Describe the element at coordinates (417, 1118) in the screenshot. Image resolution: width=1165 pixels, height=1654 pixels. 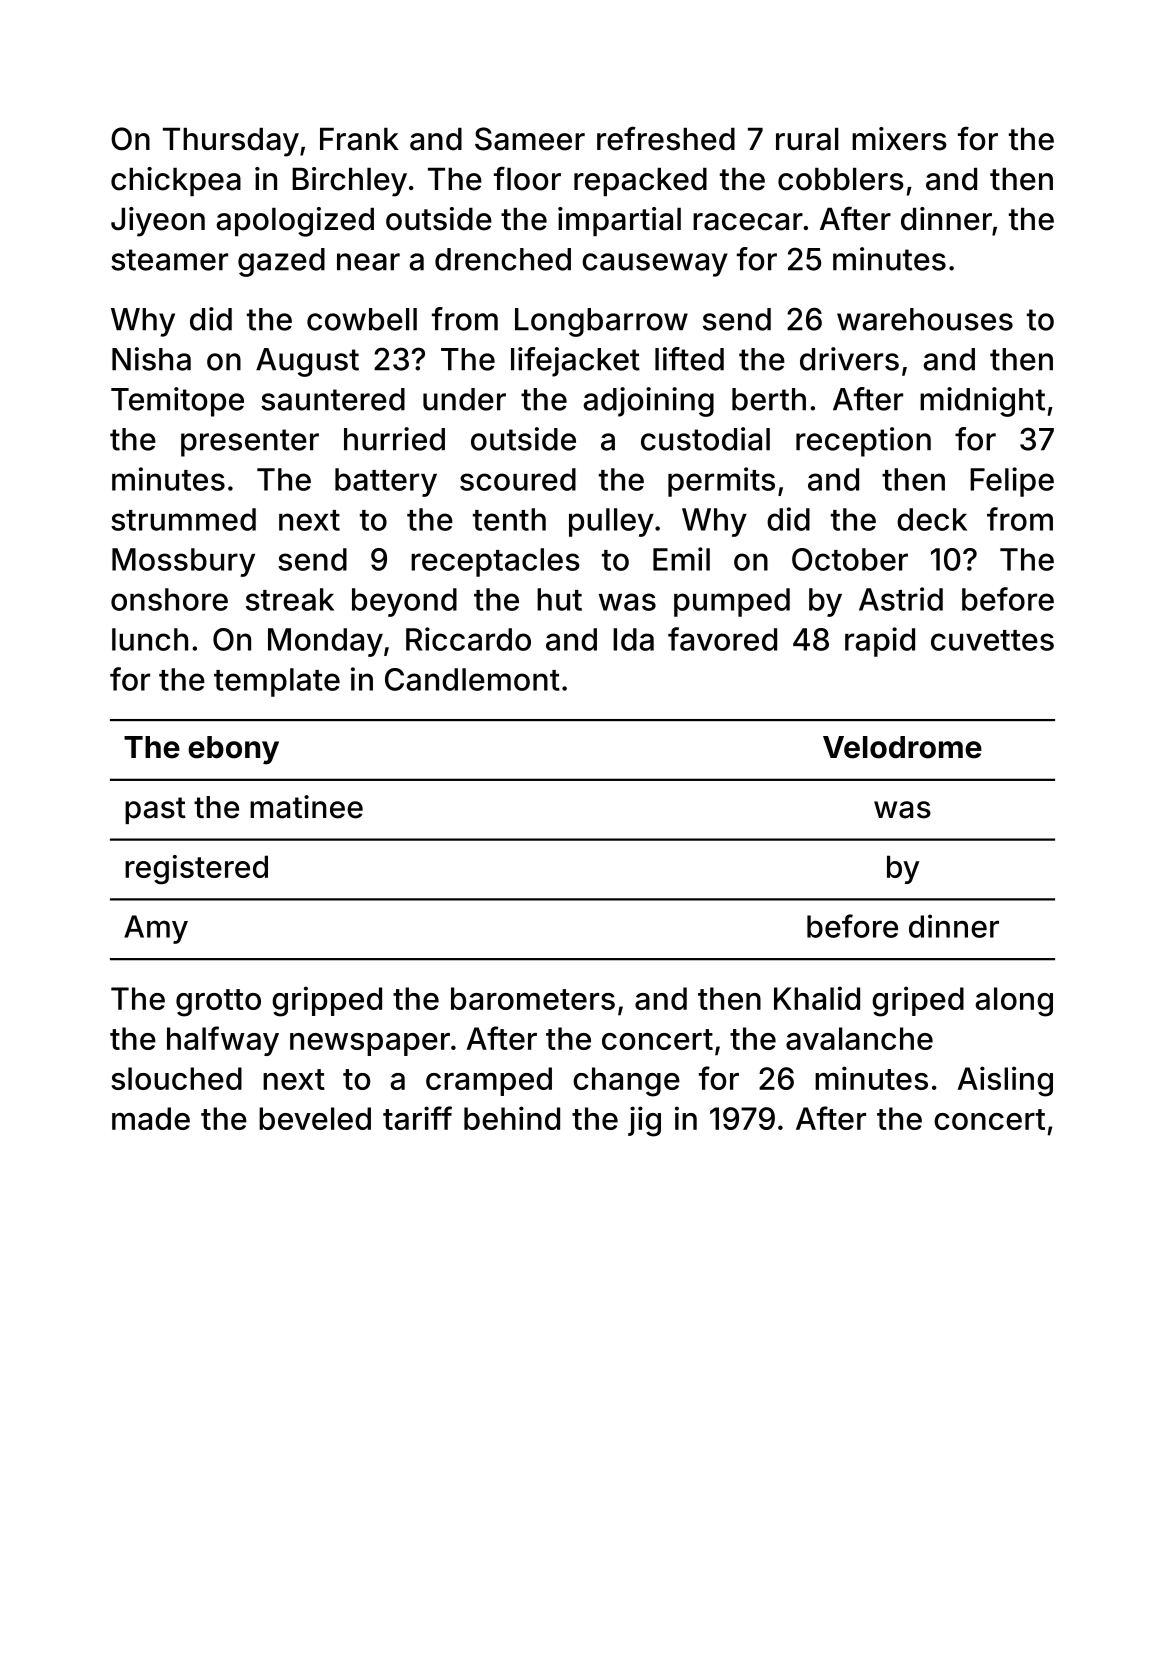
I see `tariff` at that location.
